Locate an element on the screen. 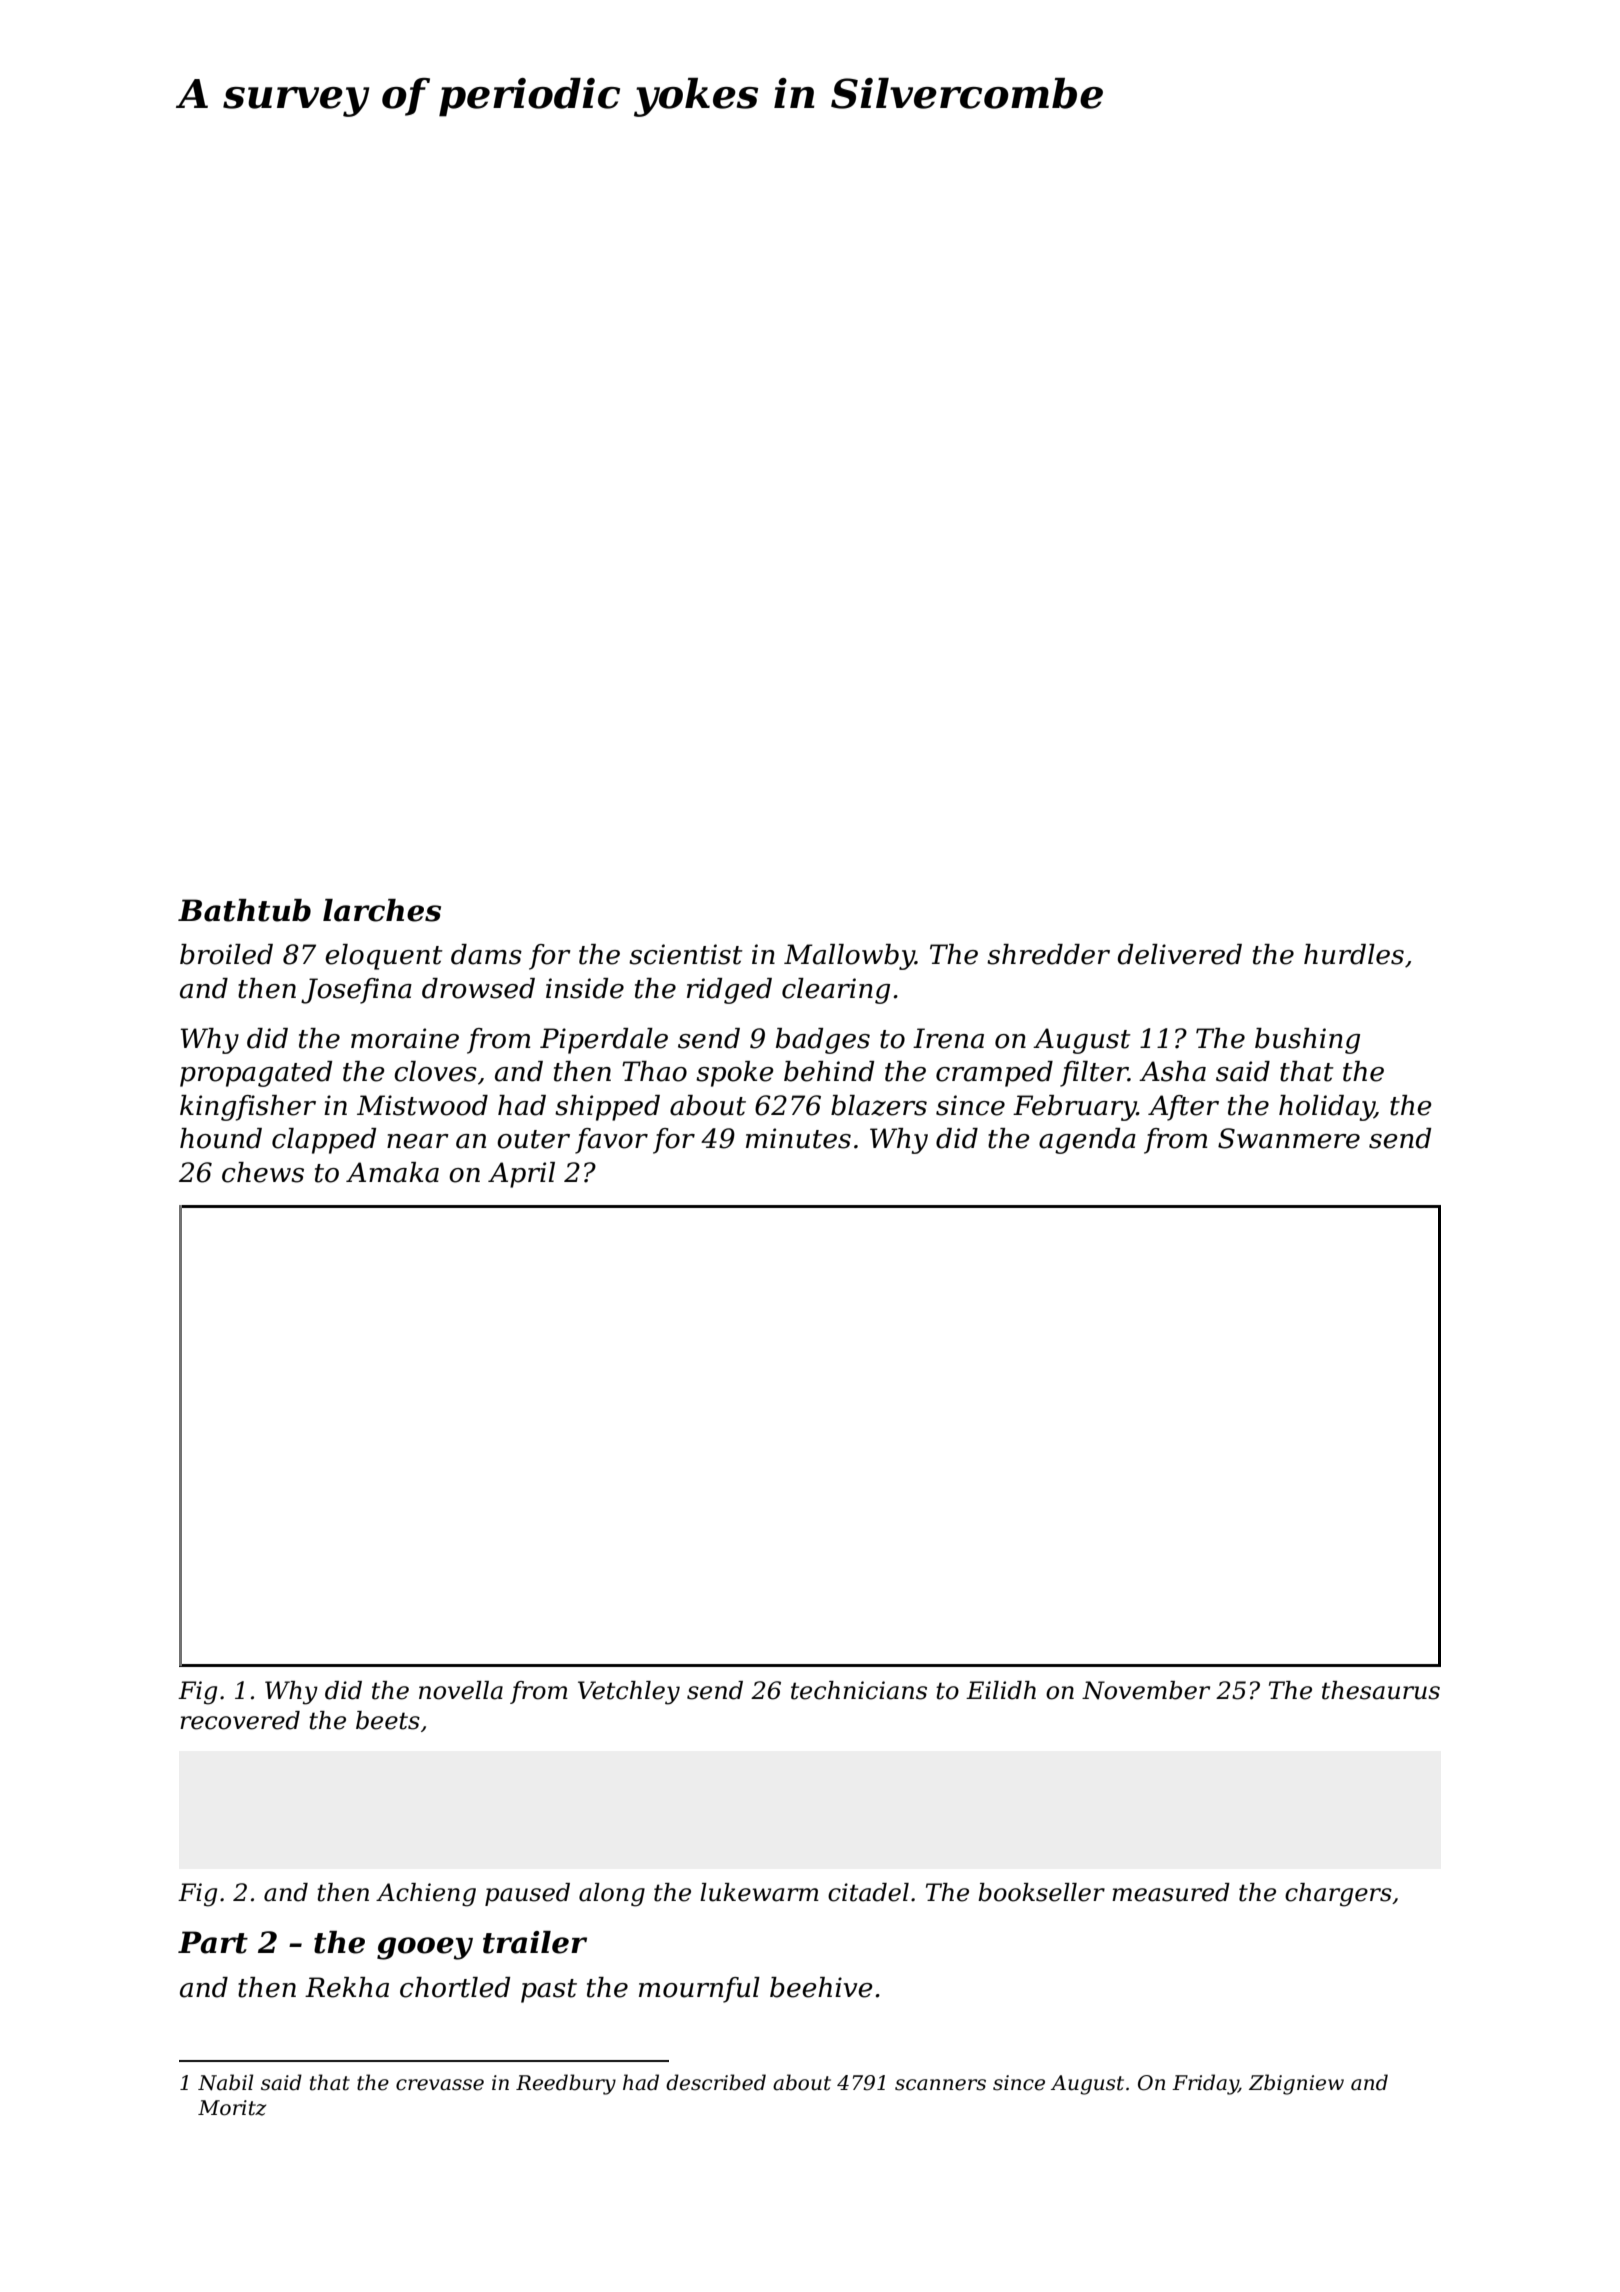 This screenshot has height=2292, width=1620. April is located at coordinates (521, 1175).
